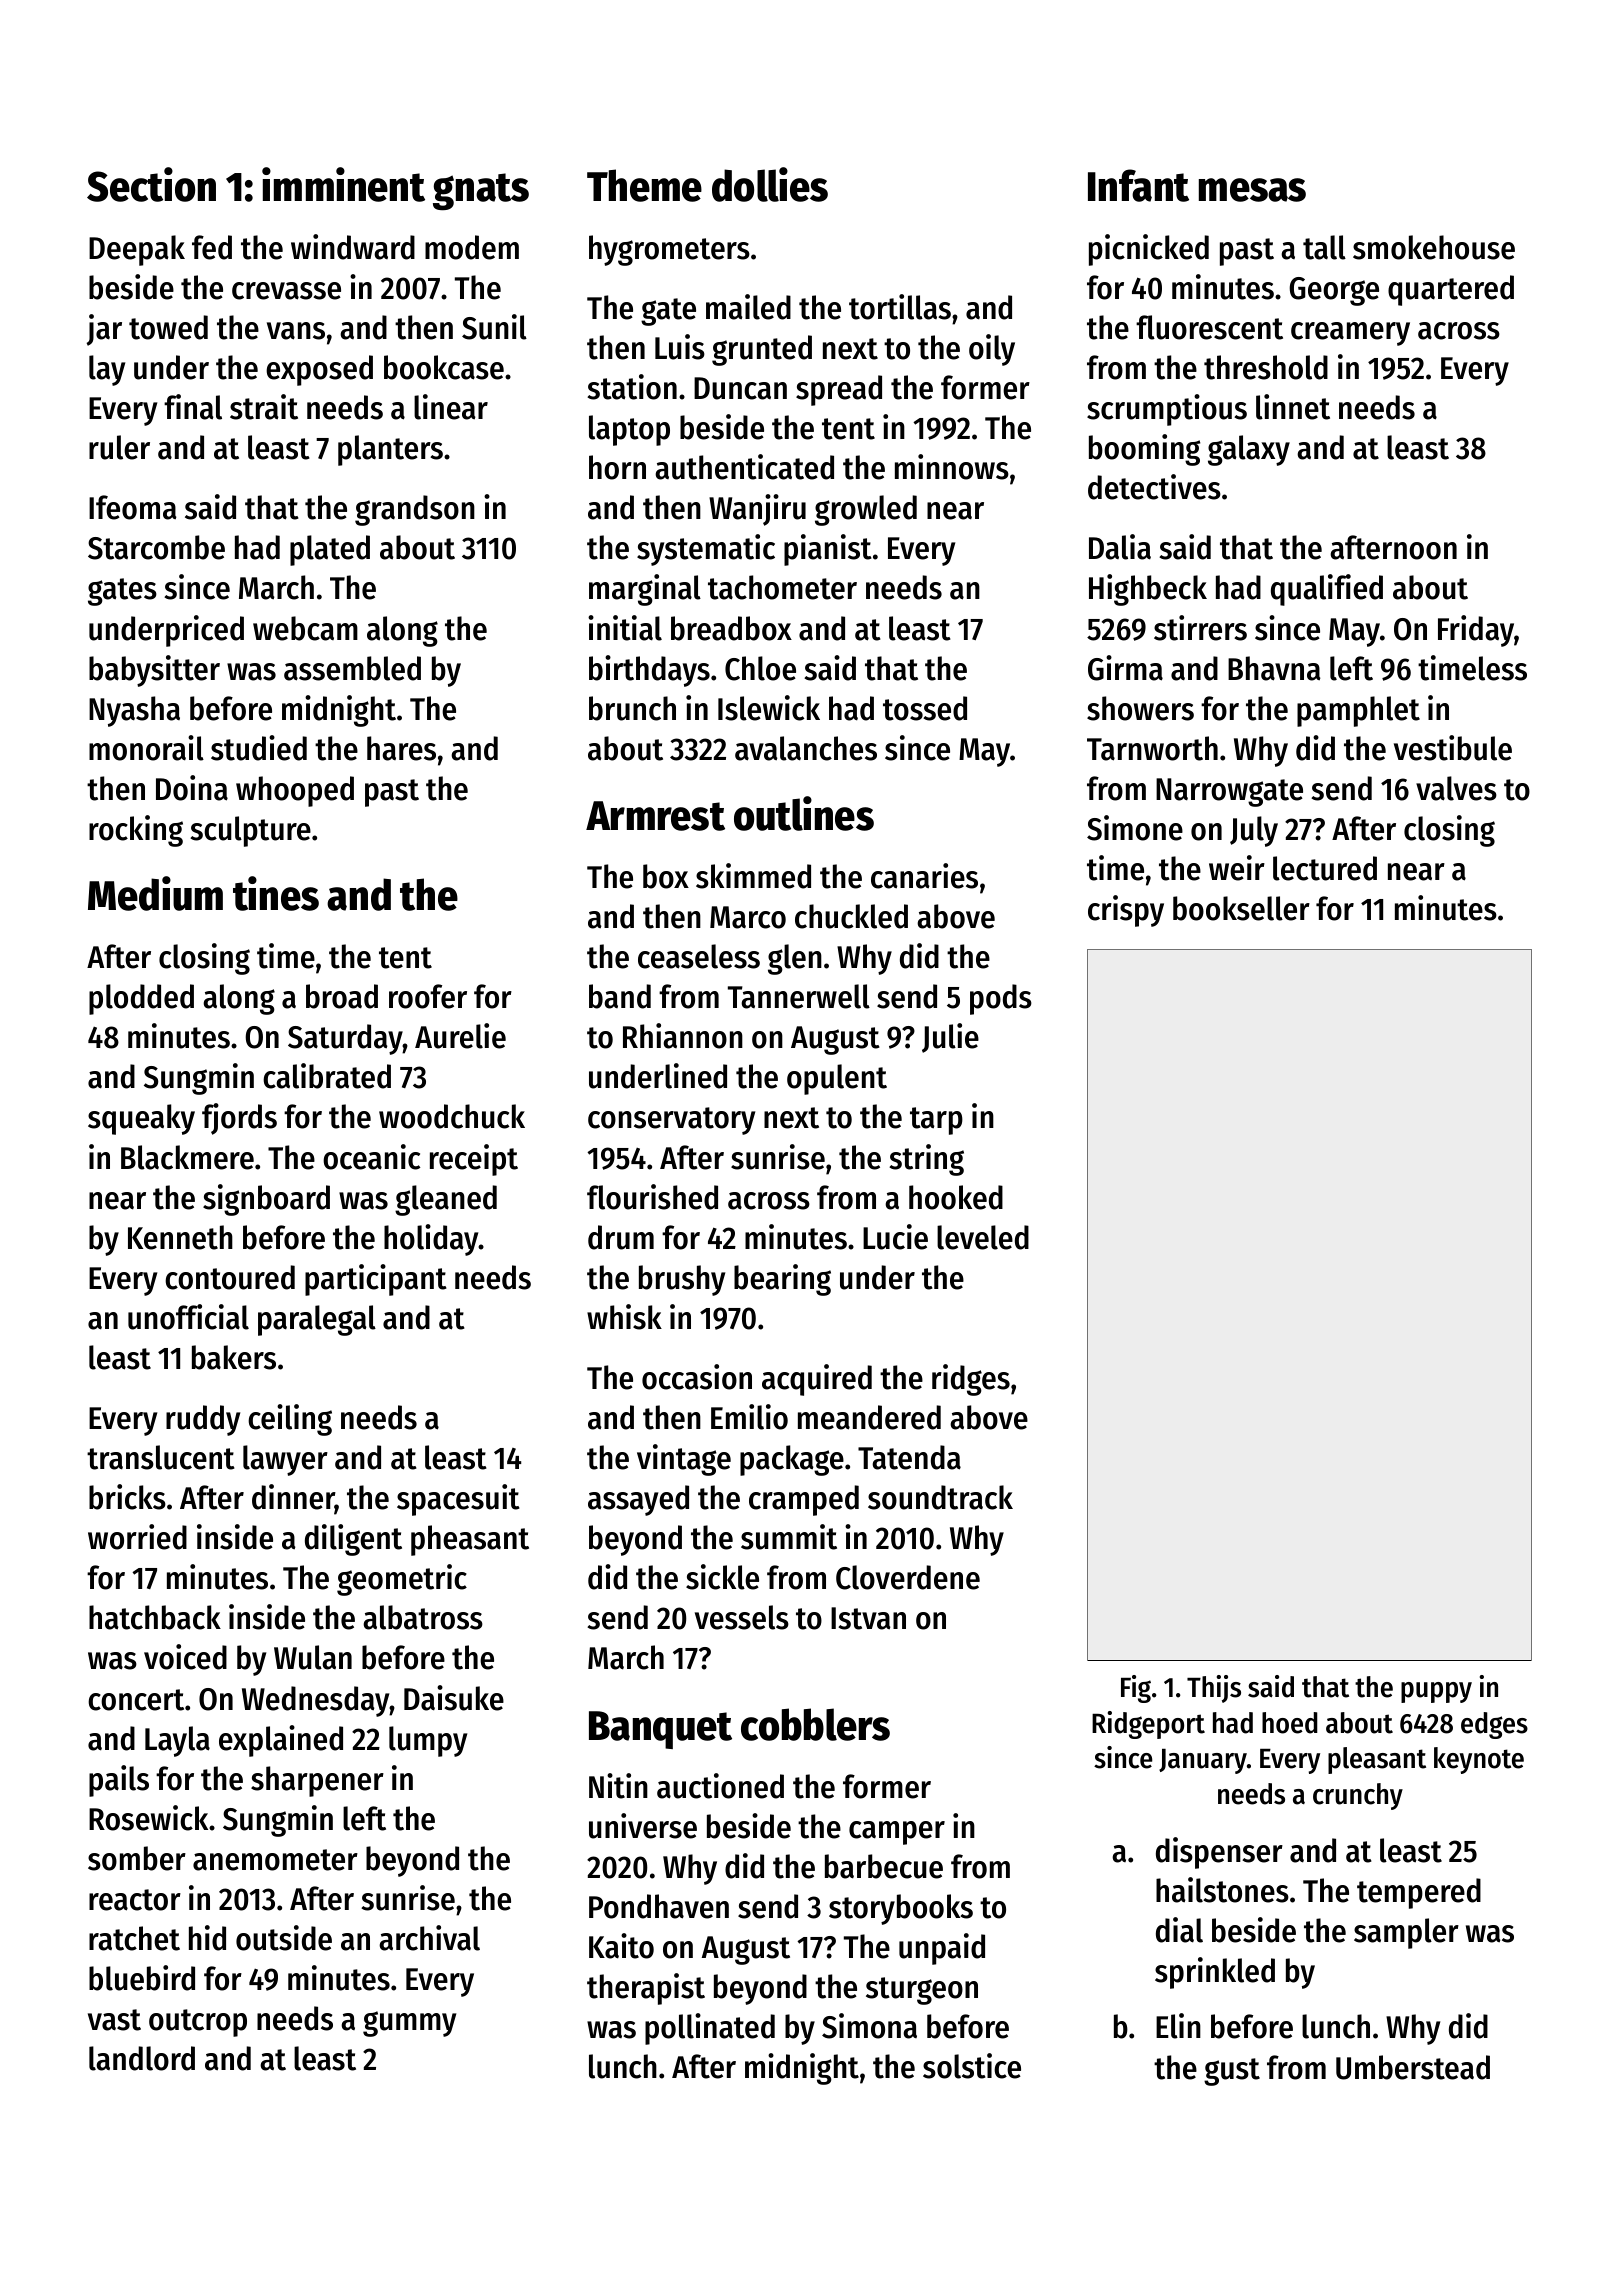 This document has width=1620, height=2292. What do you see at coordinates (1241, 908) in the document?
I see `bookseller` at bounding box center [1241, 908].
